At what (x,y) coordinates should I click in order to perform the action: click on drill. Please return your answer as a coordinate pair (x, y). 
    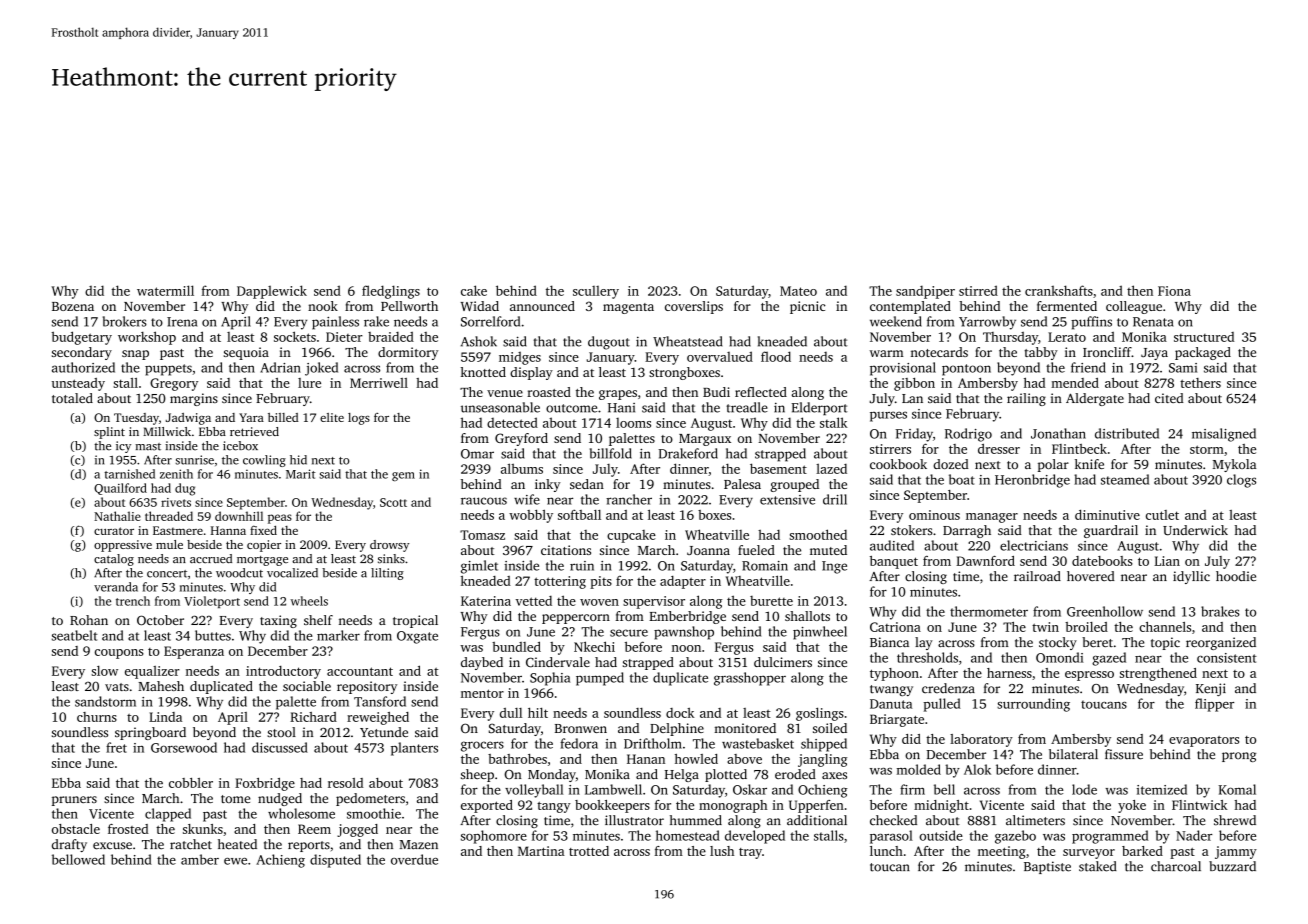
    Looking at the image, I should click on (835, 499).
